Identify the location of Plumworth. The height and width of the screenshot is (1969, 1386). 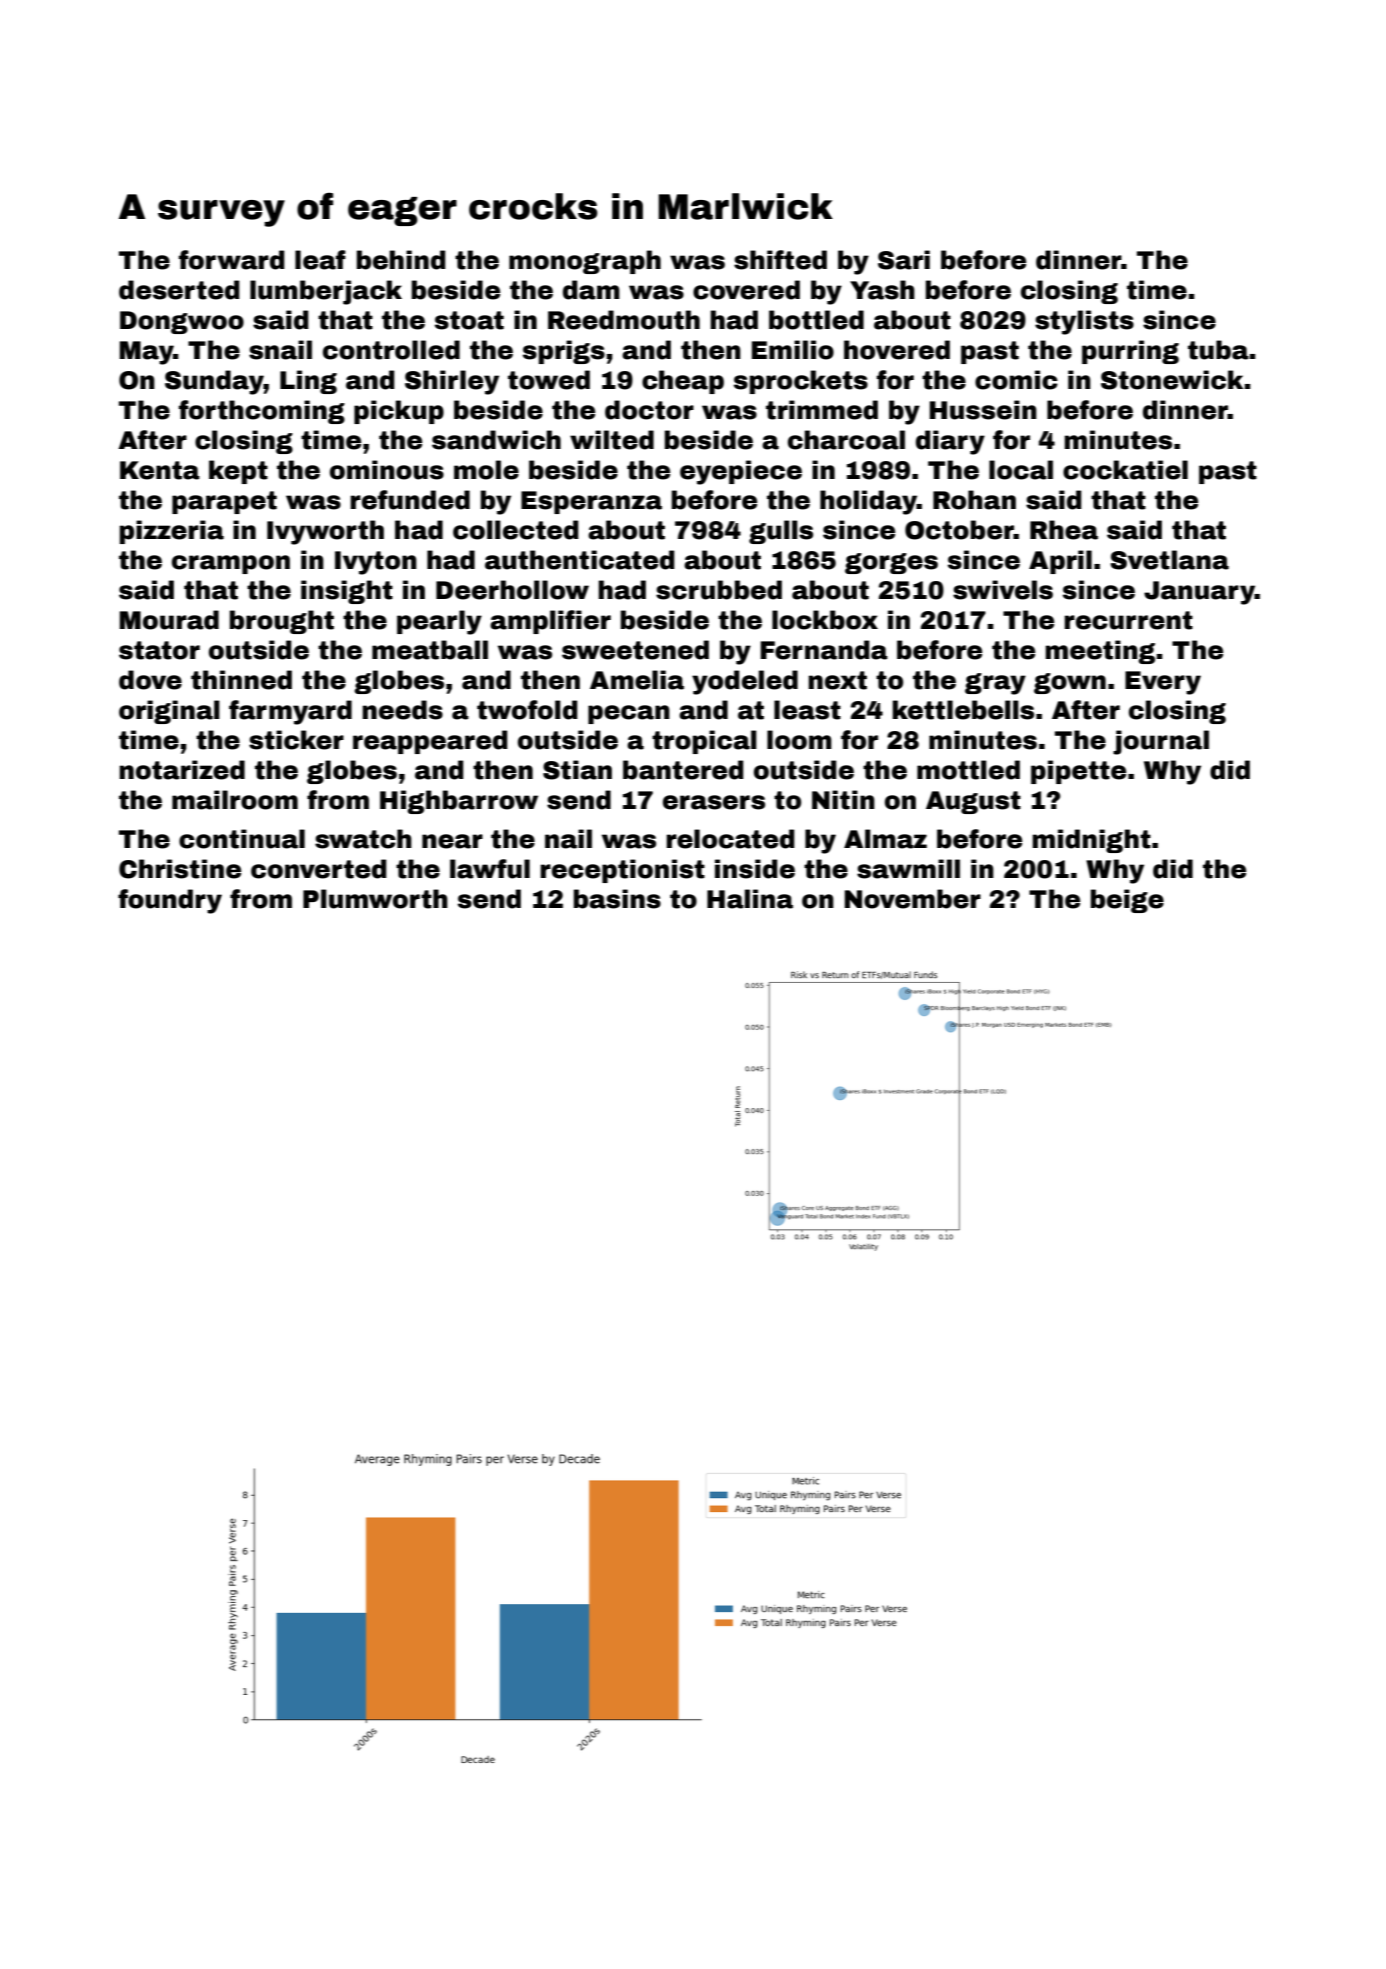
(375, 899).
